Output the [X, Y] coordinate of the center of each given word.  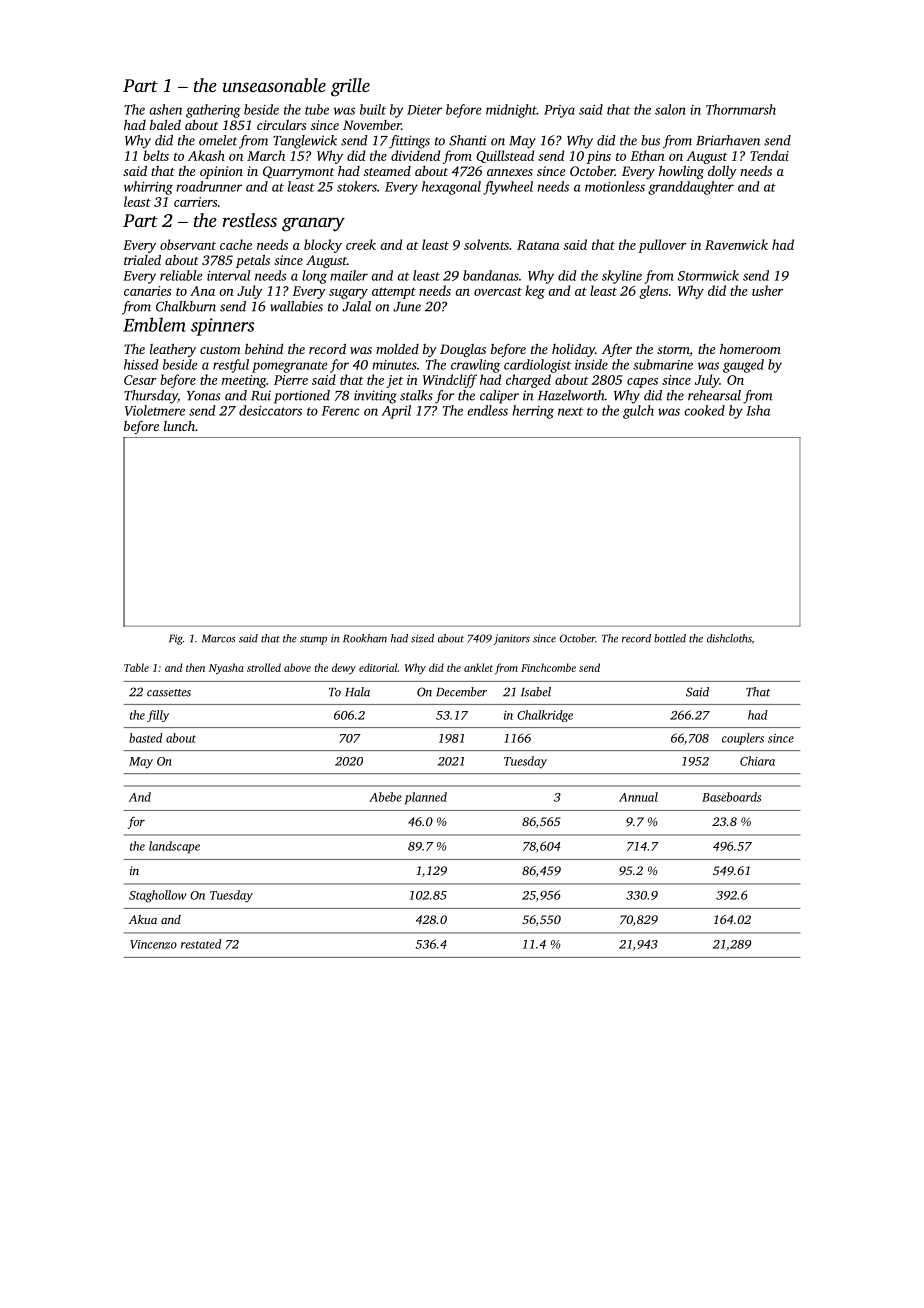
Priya [559, 111]
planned [426, 798]
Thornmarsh [741, 109]
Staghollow [157, 896]
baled [165, 125]
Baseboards [731, 797]
